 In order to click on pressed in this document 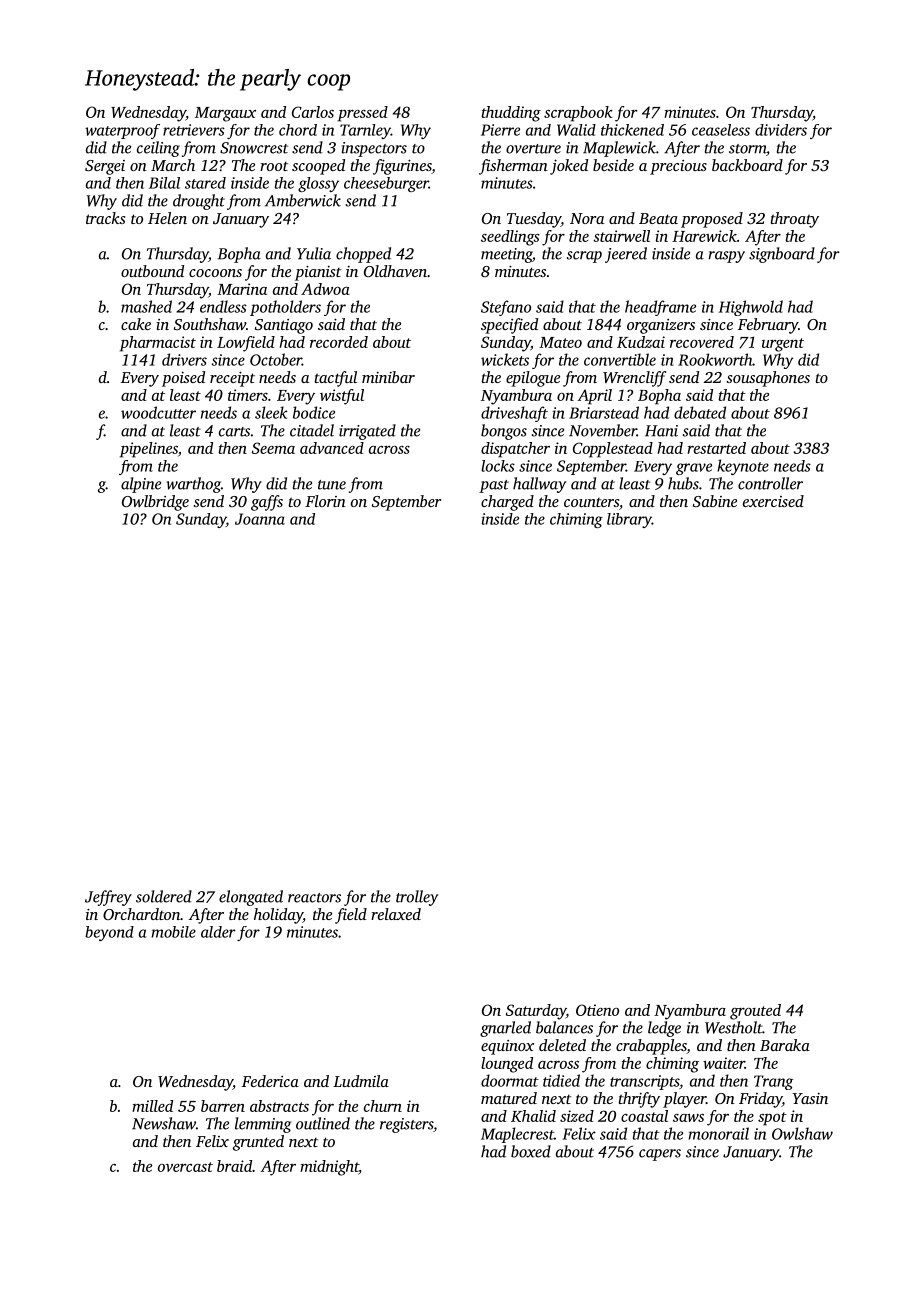, I will do `click(363, 114)`.
